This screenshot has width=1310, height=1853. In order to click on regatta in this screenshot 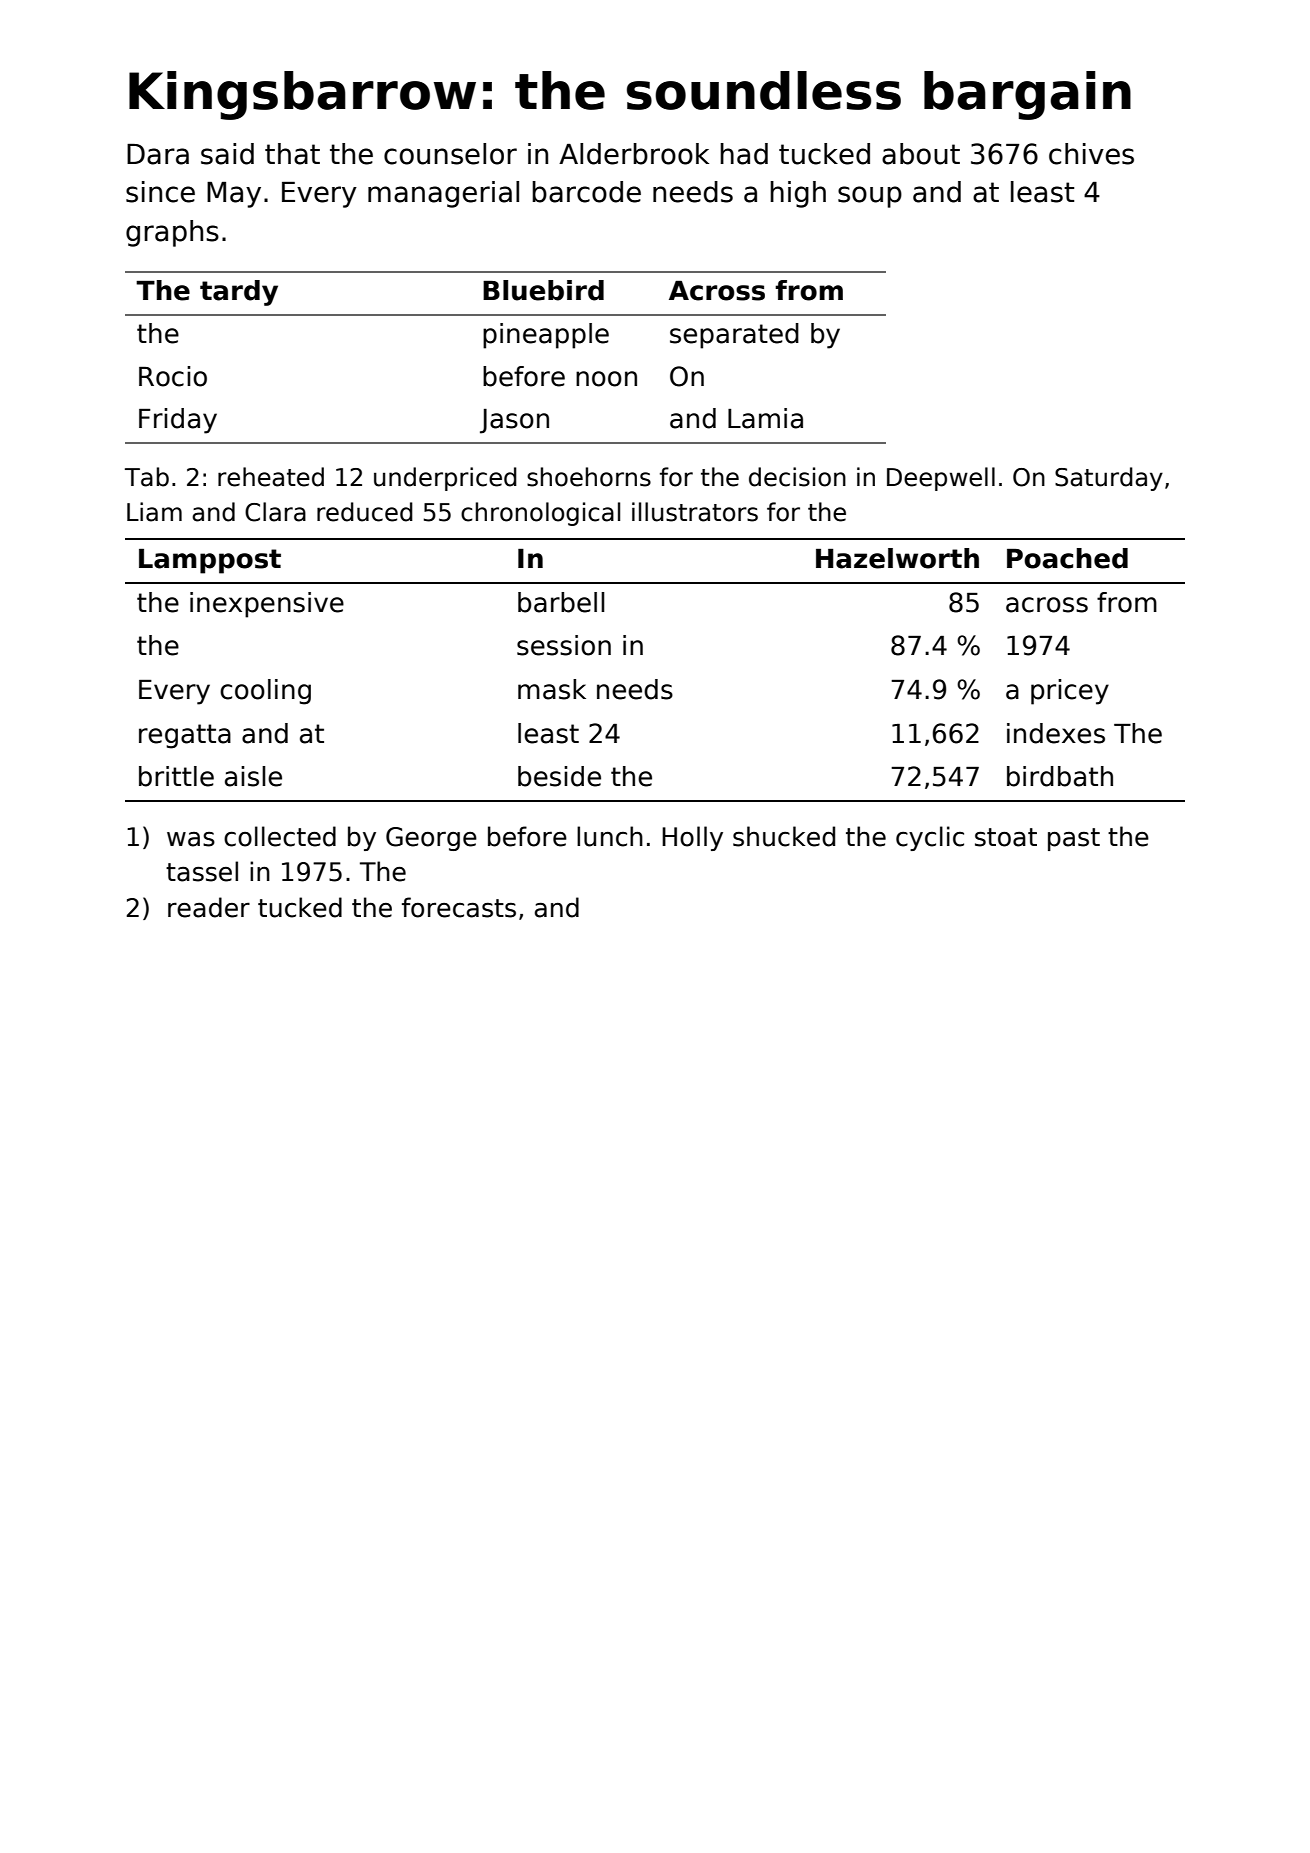, I will do `click(185, 736)`.
